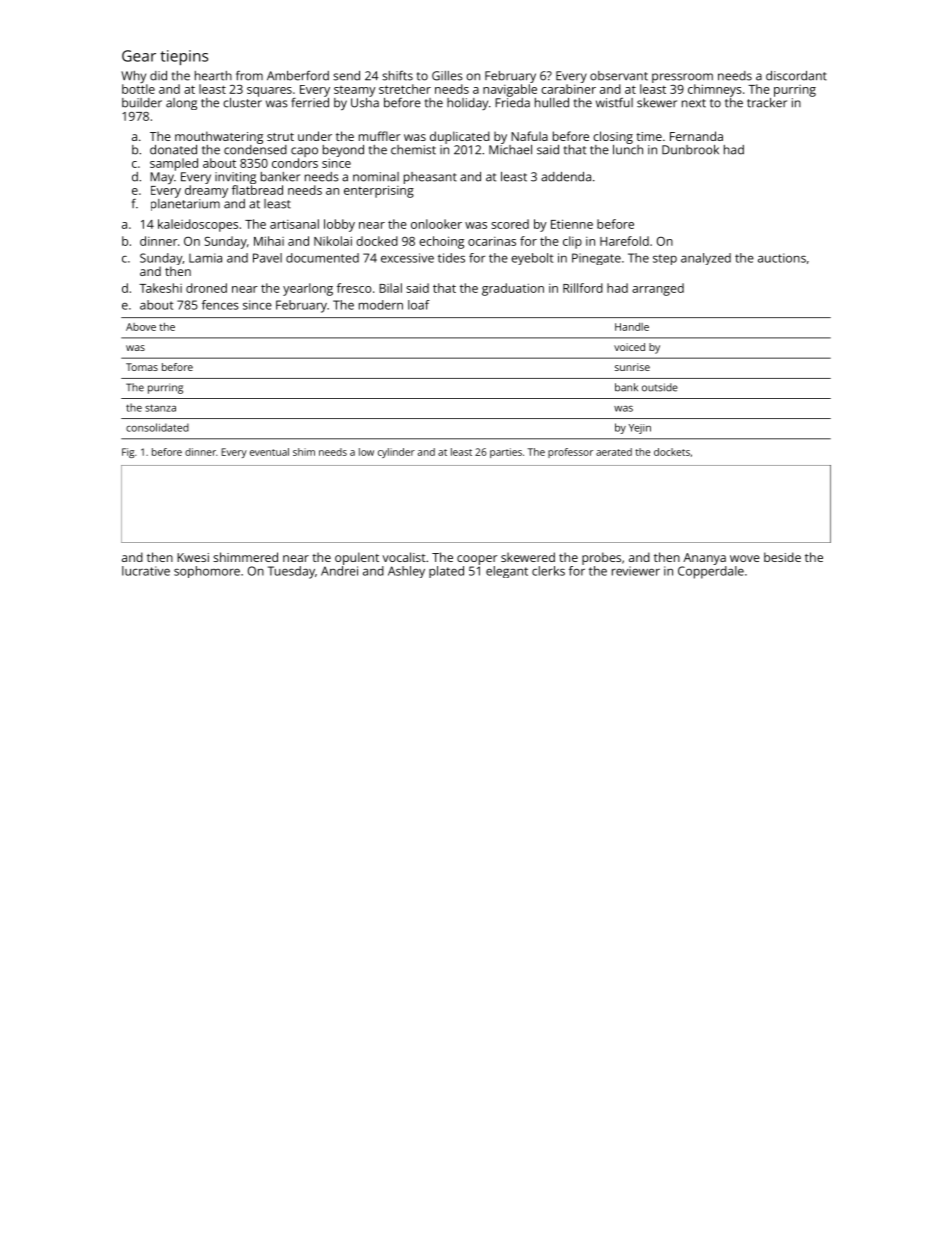 Image resolution: width=952 pixels, height=1233 pixels. What do you see at coordinates (138, 89) in the document?
I see `bottle` at bounding box center [138, 89].
